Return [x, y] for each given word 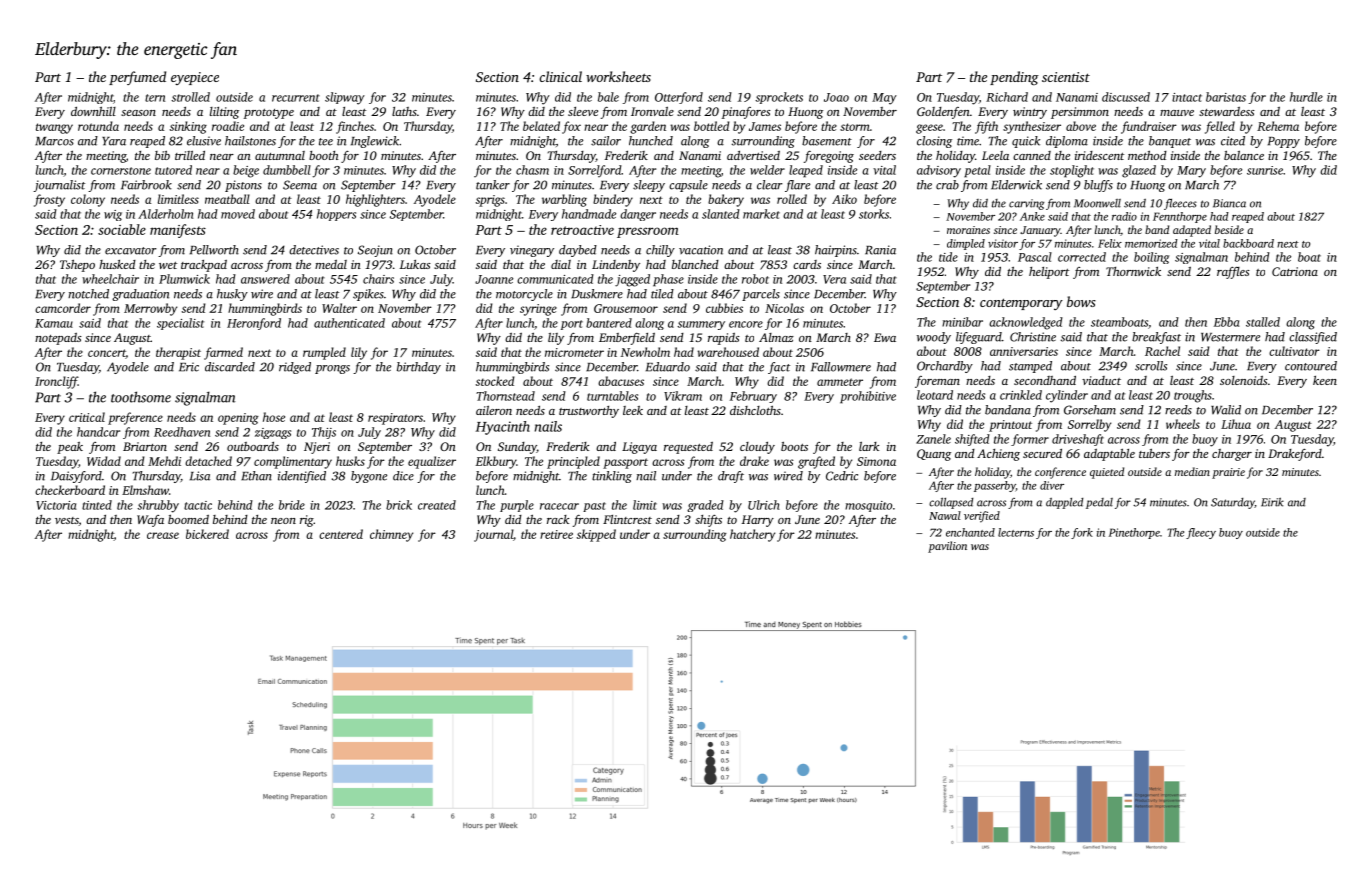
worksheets [618, 76]
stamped [1030, 367]
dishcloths [755, 410]
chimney [391, 535]
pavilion [947, 547]
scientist [1066, 77]
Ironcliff [56, 382]
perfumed [137, 78]
